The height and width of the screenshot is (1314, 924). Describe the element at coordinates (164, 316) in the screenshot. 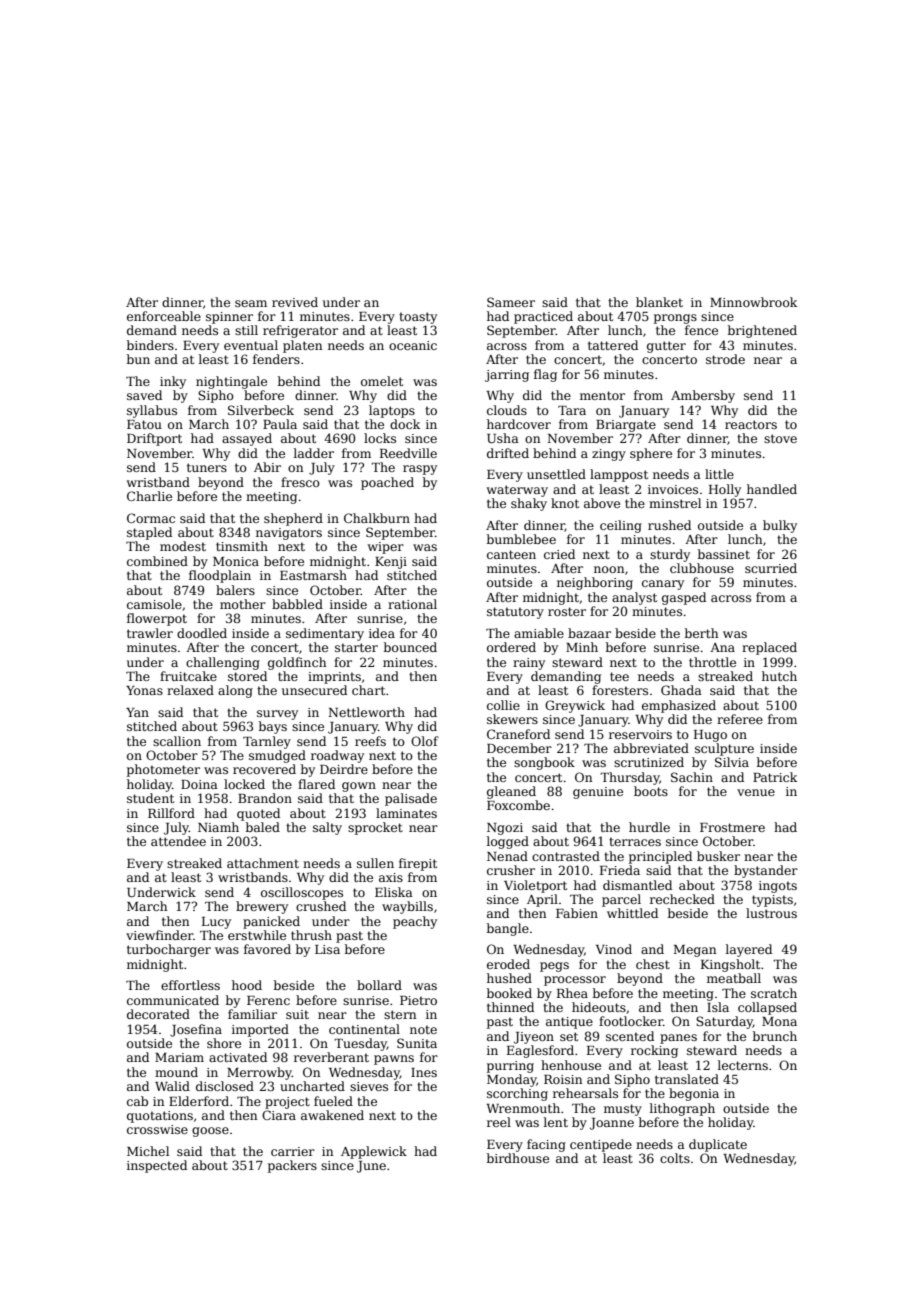

I see `enforceable` at that location.
